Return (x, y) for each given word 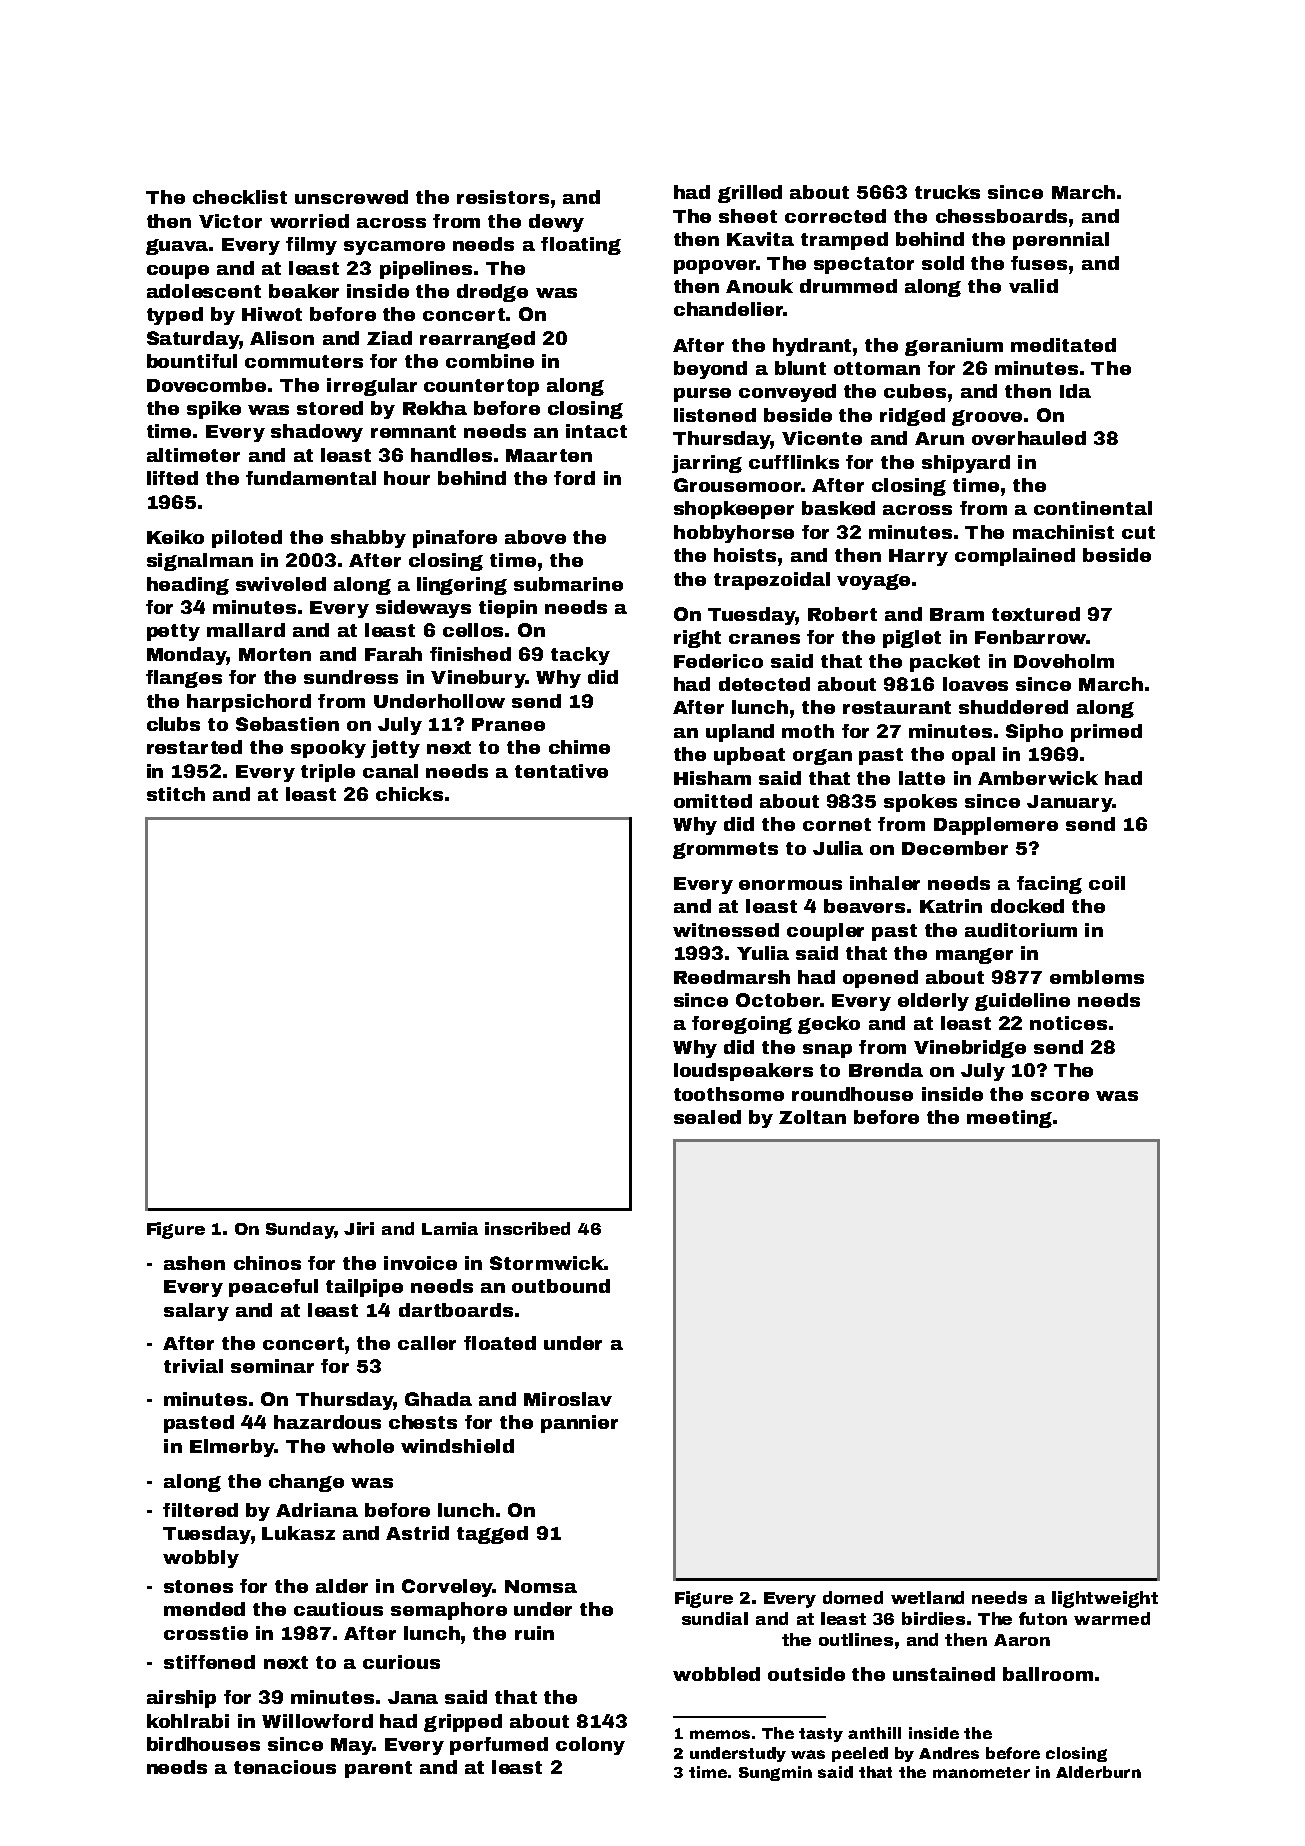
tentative (561, 771)
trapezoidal (772, 581)
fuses (1039, 263)
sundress (351, 677)
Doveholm (1064, 661)
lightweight (1105, 1599)
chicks (409, 794)
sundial (715, 1618)
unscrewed (351, 197)
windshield (457, 1446)
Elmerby (232, 1448)
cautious (338, 1609)
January (1069, 803)
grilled (750, 194)
